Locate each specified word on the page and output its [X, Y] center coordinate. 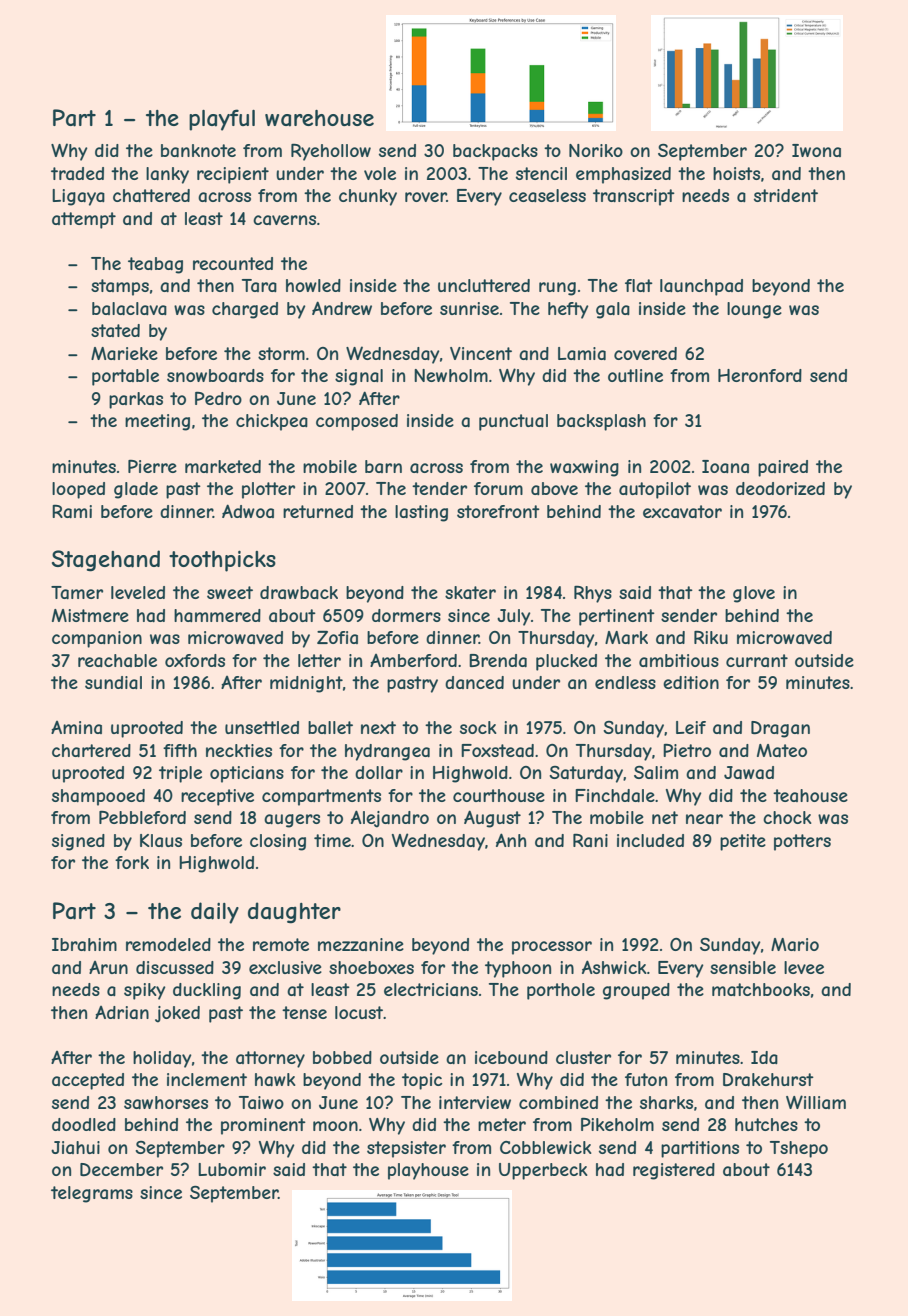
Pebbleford [142, 817]
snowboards [215, 375]
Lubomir [232, 1169]
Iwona [816, 150]
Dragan [780, 729]
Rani [590, 840]
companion [97, 639]
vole [380, 173]
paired [783, 468]
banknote [198, 150]
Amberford [413, 660]
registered [674, 1171]
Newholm [451, 375]
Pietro [687, 750]
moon [335, 1126]
